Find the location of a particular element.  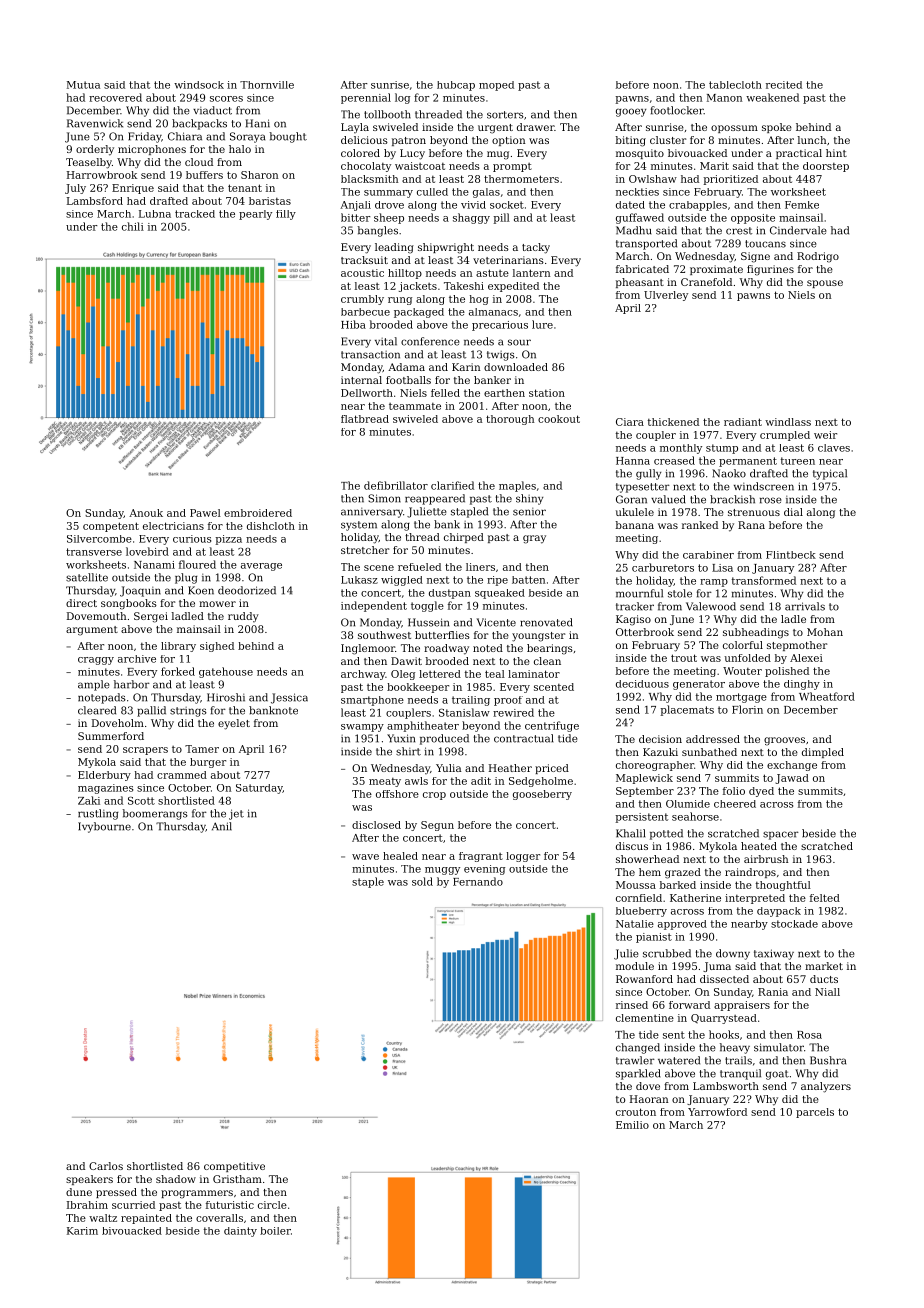

recovered is located at coordinates (115, 97).
